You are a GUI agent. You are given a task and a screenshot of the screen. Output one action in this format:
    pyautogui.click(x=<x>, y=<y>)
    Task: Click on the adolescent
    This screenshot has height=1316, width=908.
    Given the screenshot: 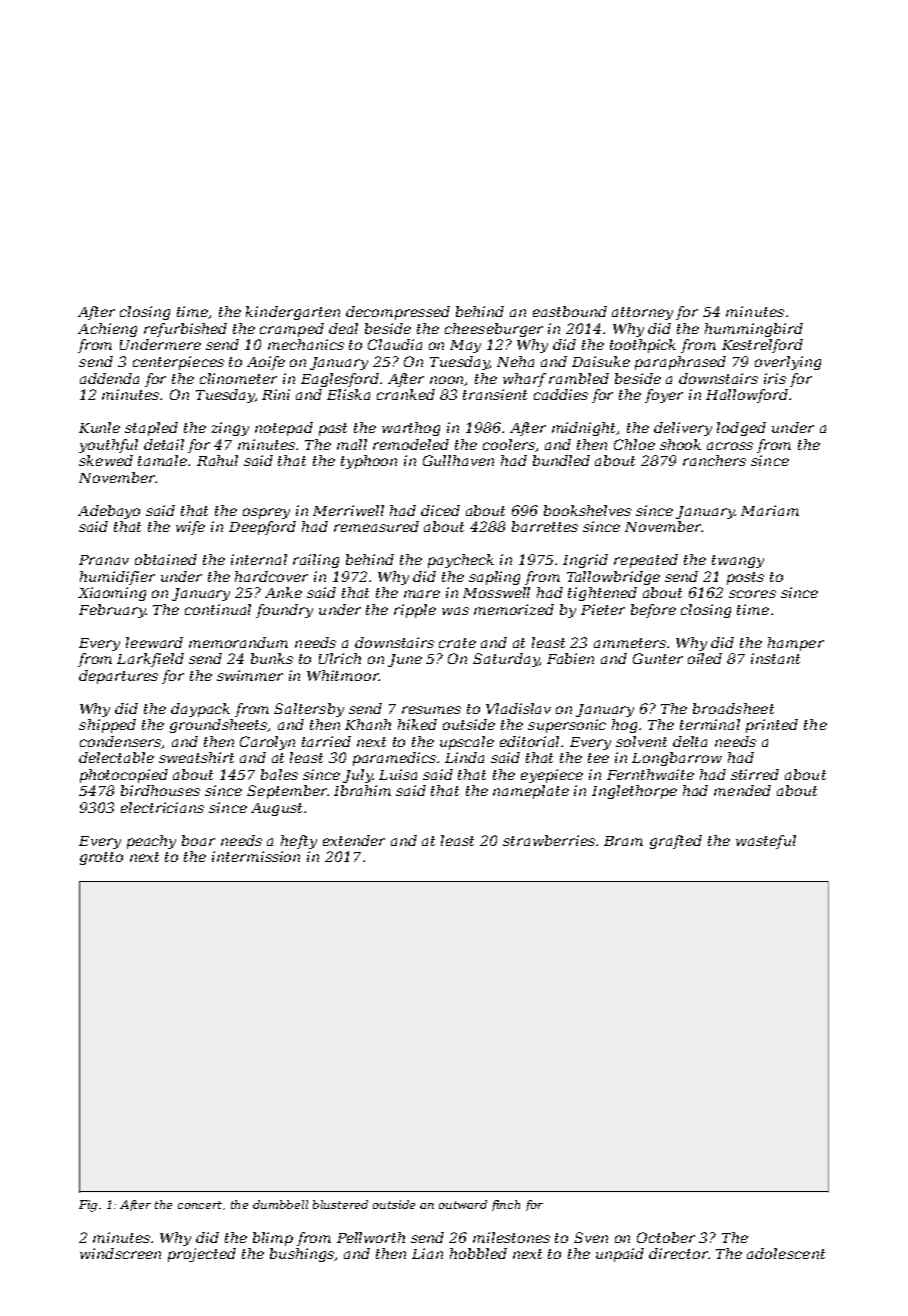 What is the action you would take?
    pyautogui.click(x=786, y=1253)
